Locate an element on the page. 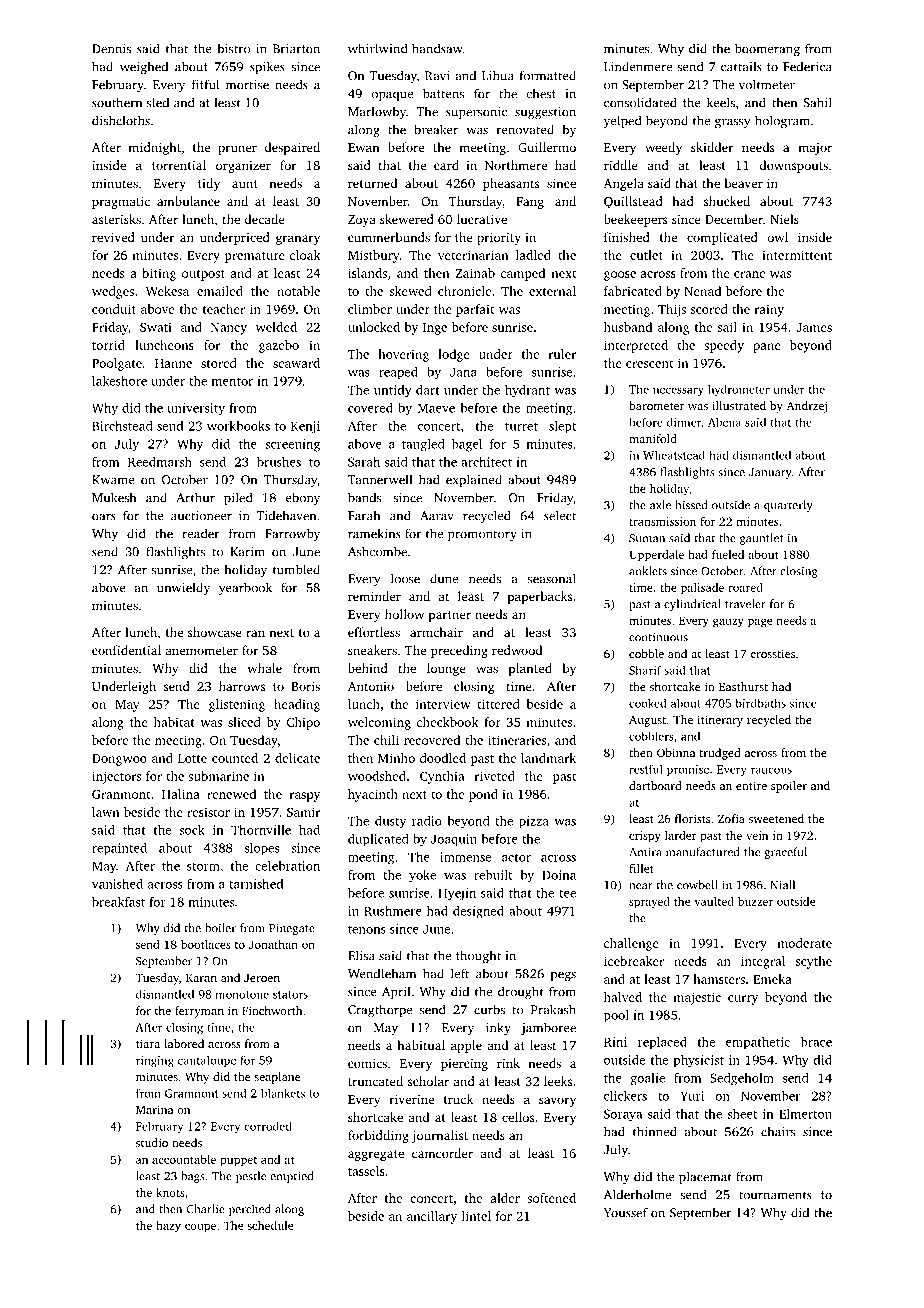  whirlwind is located at coordinates (377, 48).
